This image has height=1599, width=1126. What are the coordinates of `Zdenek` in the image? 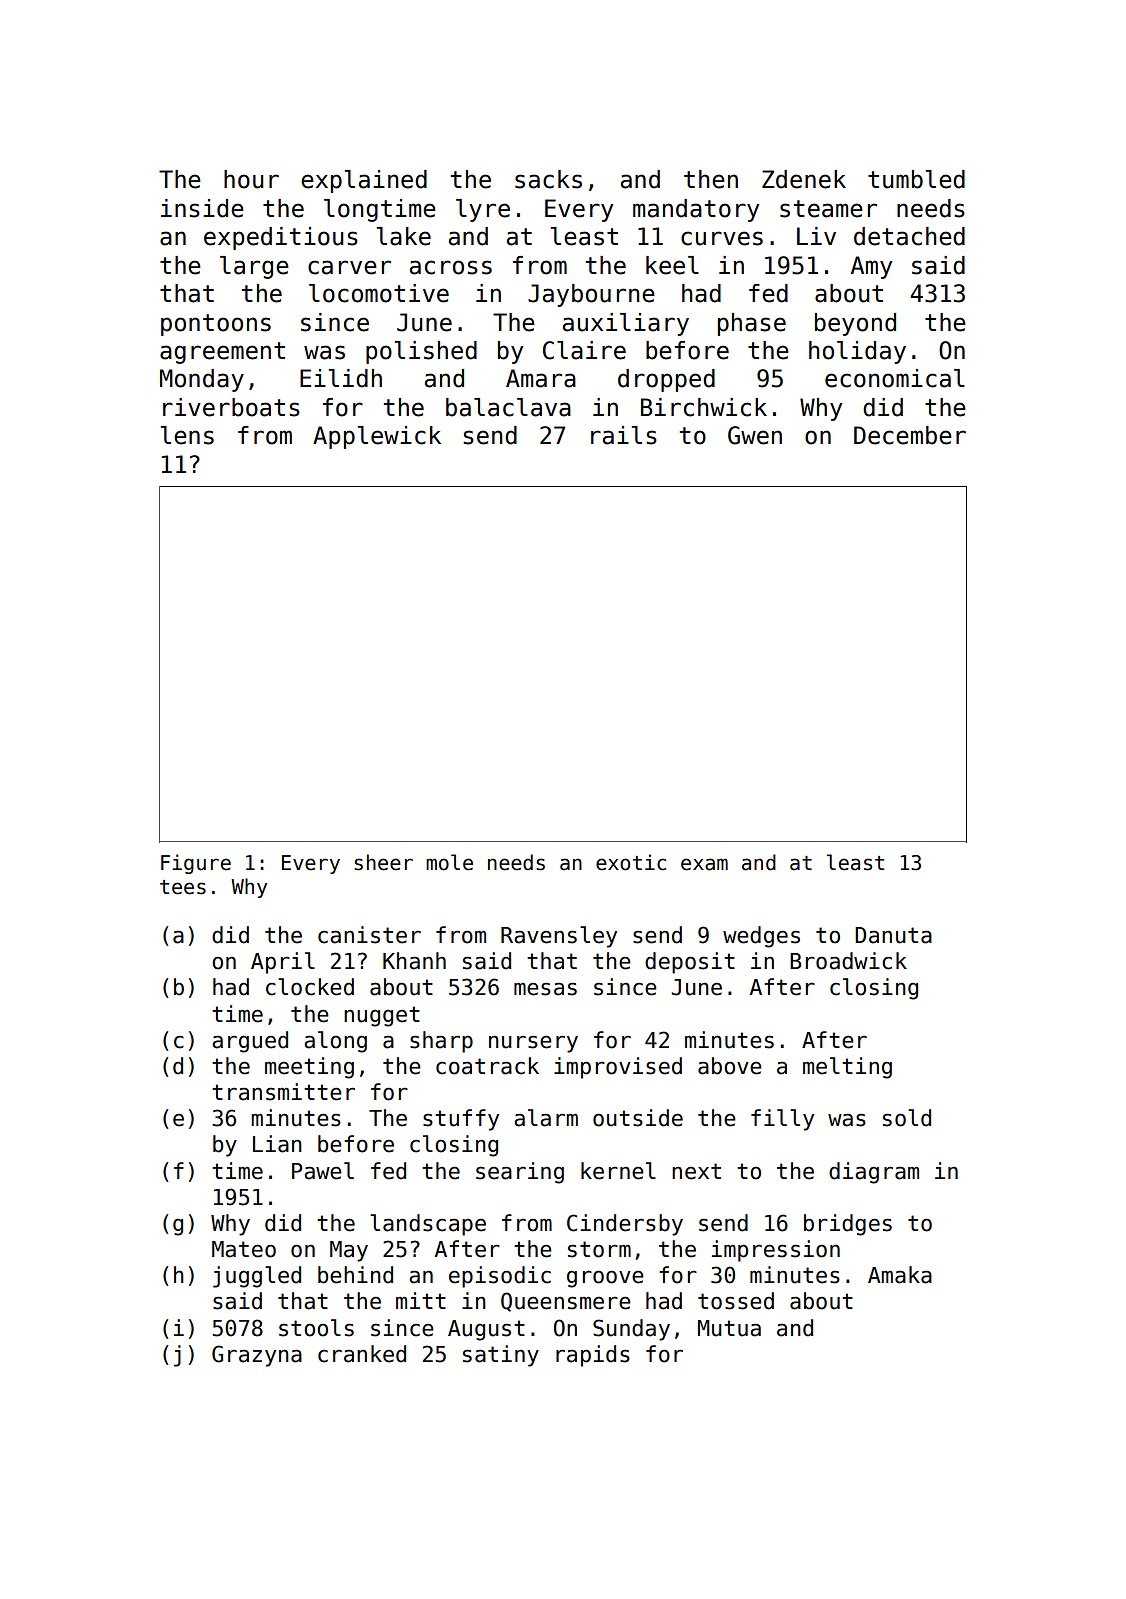 It's located at (804, 179).
